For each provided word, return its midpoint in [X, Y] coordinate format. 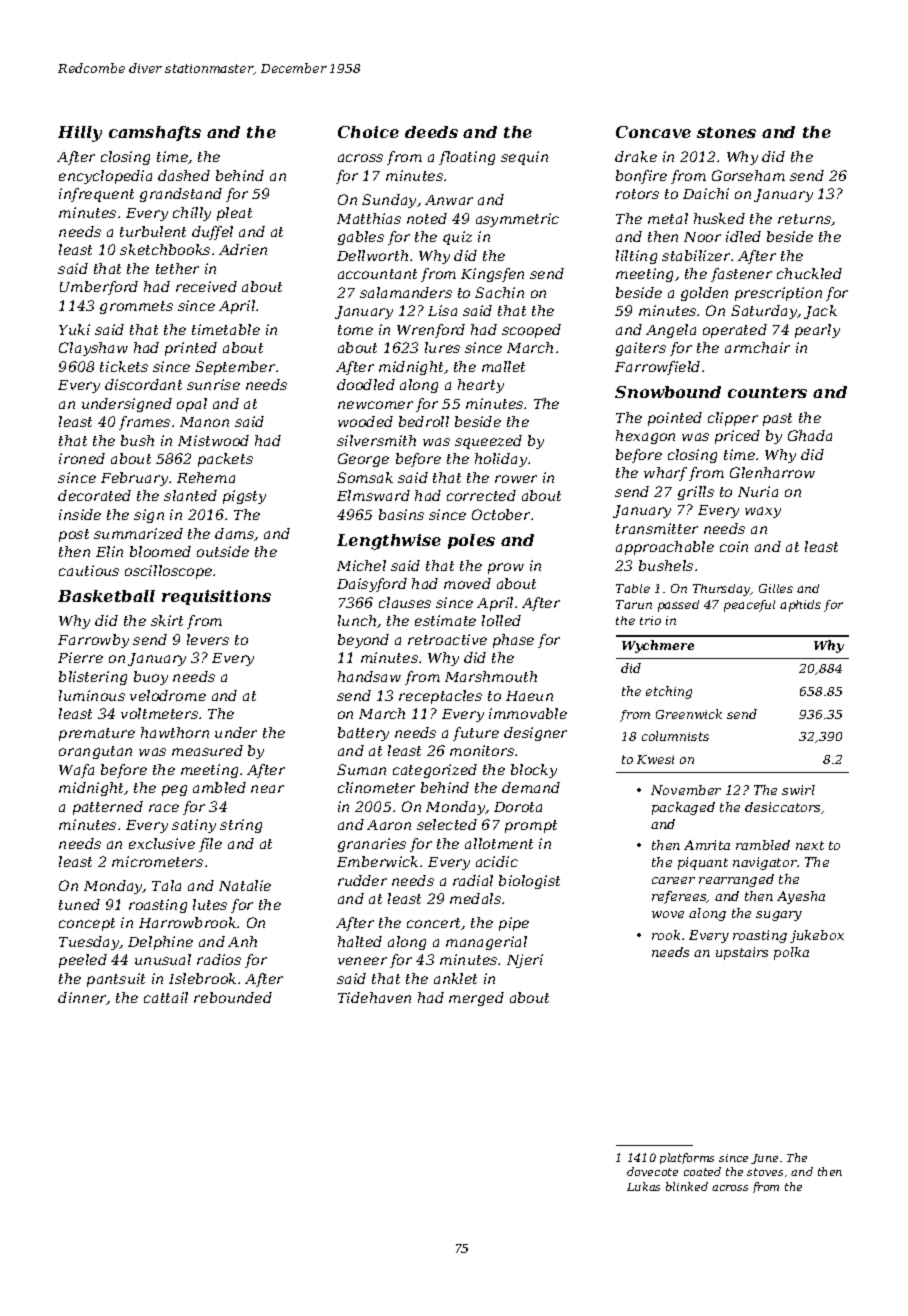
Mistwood [213, 440]
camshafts [155, 133]
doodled [366, 384]
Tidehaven [374, 997]
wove [668, 914]
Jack [820, 312]
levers [208, 639]
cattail [166, 997]
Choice [368, 132]
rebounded [233, 997]
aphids [800, 606]
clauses [405, 602]
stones [726, 132]
